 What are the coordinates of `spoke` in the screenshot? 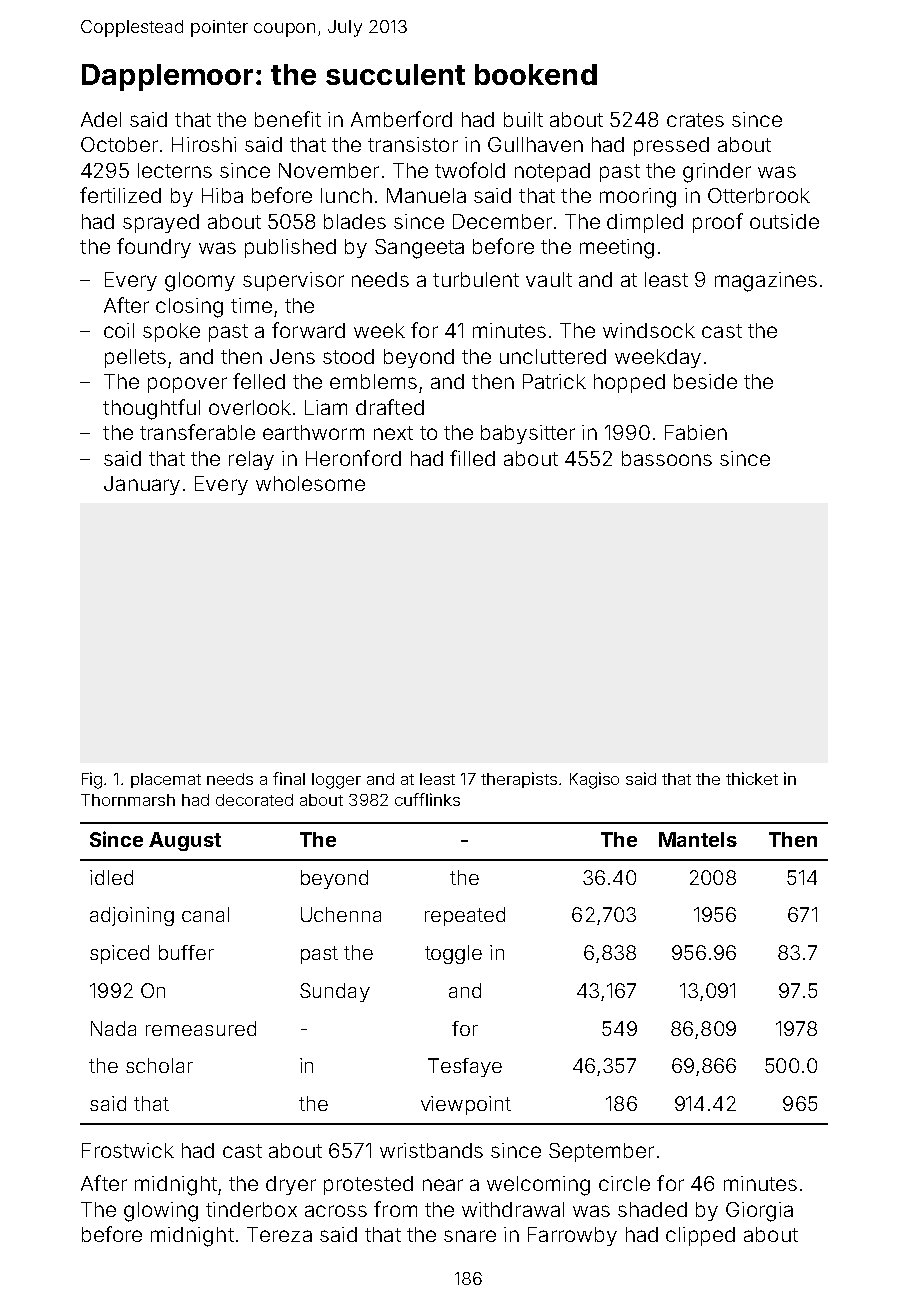 It's located at (171, 332).
